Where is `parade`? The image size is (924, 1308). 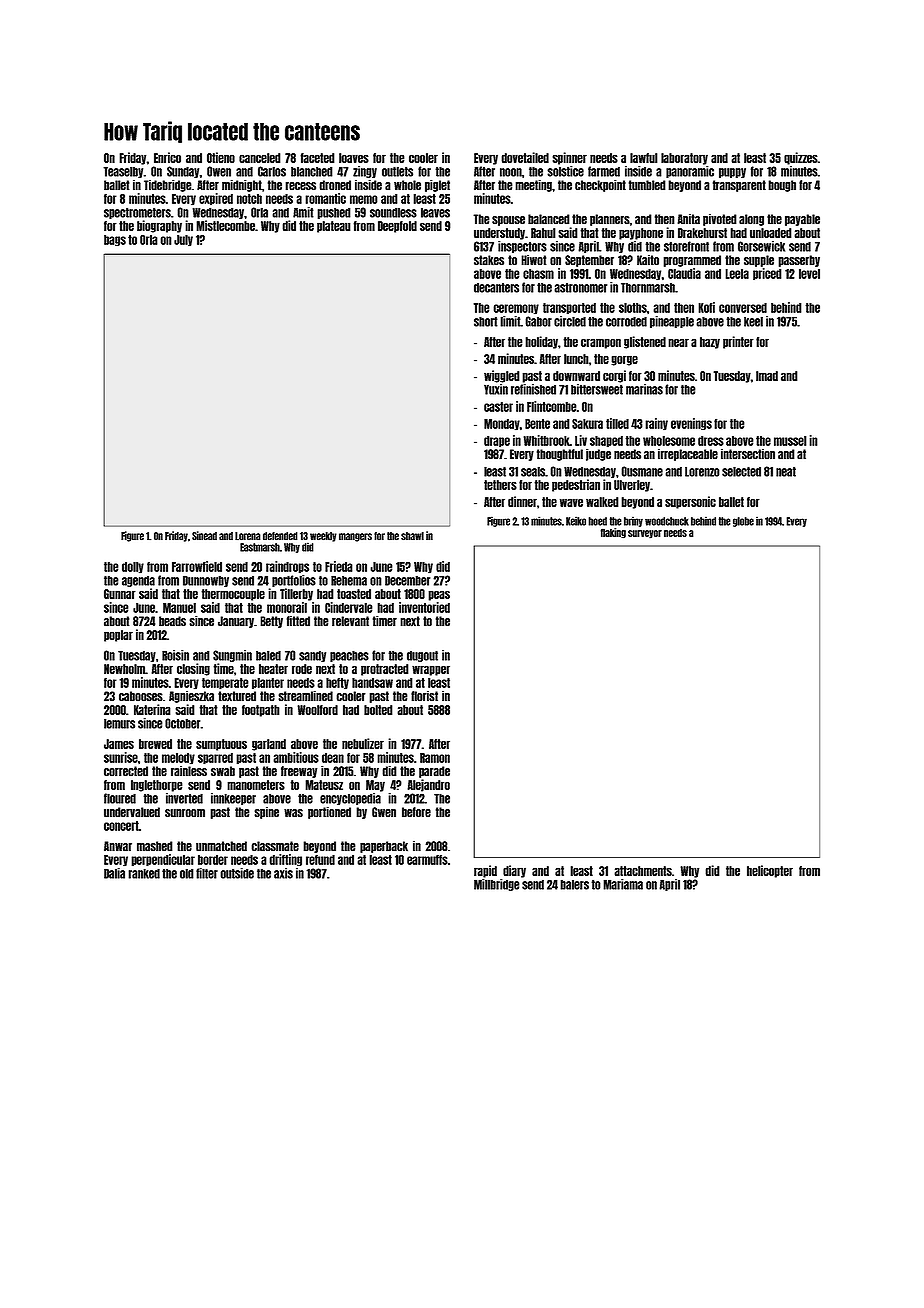
parade is located at coordinates (434, 772).
